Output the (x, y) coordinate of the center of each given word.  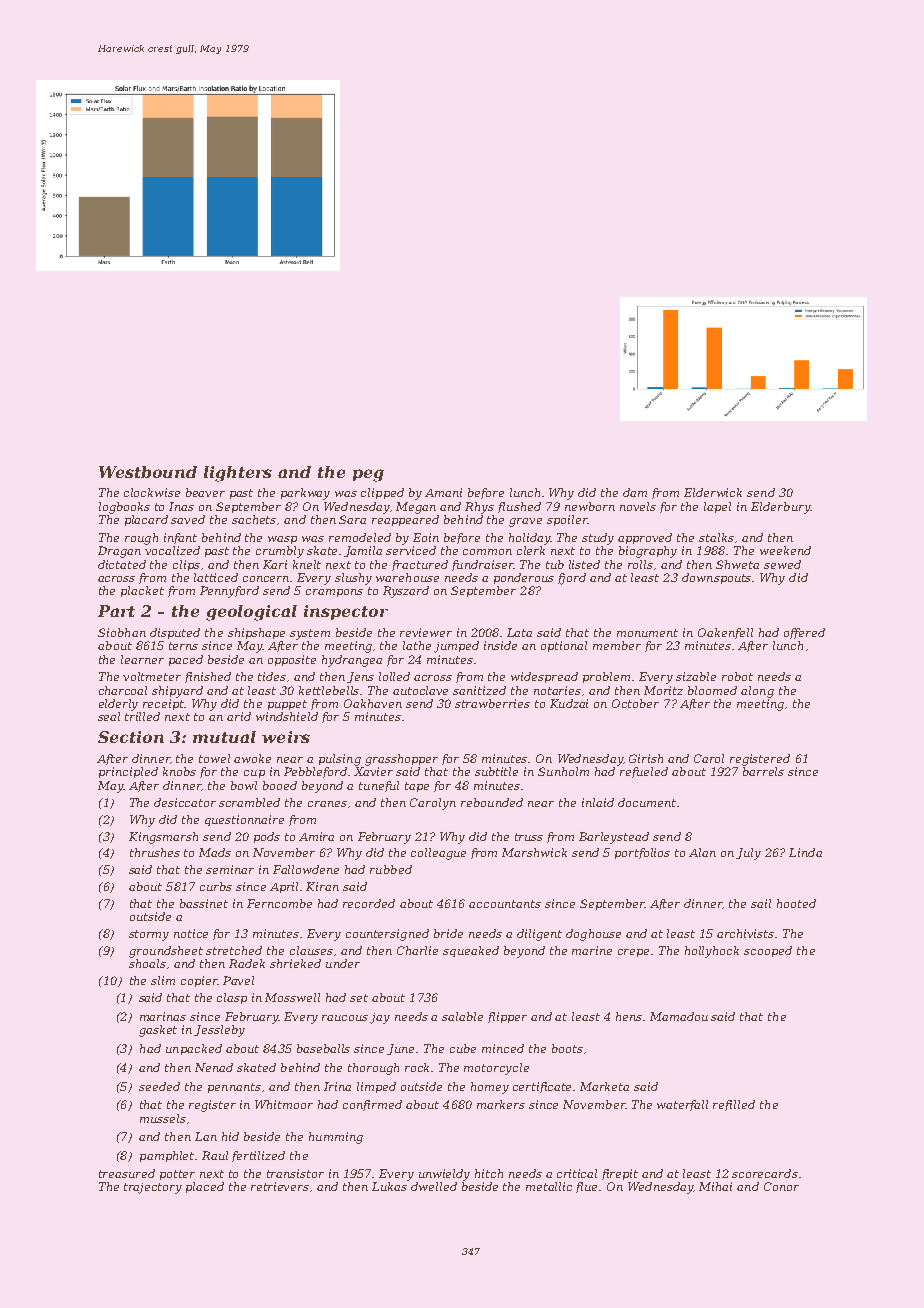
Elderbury (780, 508)
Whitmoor (284, 1104)
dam (635, 492)
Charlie (417, 950)
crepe (633, 953)
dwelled (434, 1186)
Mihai (715, 1186)
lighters (238, 474)
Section (131, 737)
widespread (544, 677)
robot (737, 676)
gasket (158, 1031)
